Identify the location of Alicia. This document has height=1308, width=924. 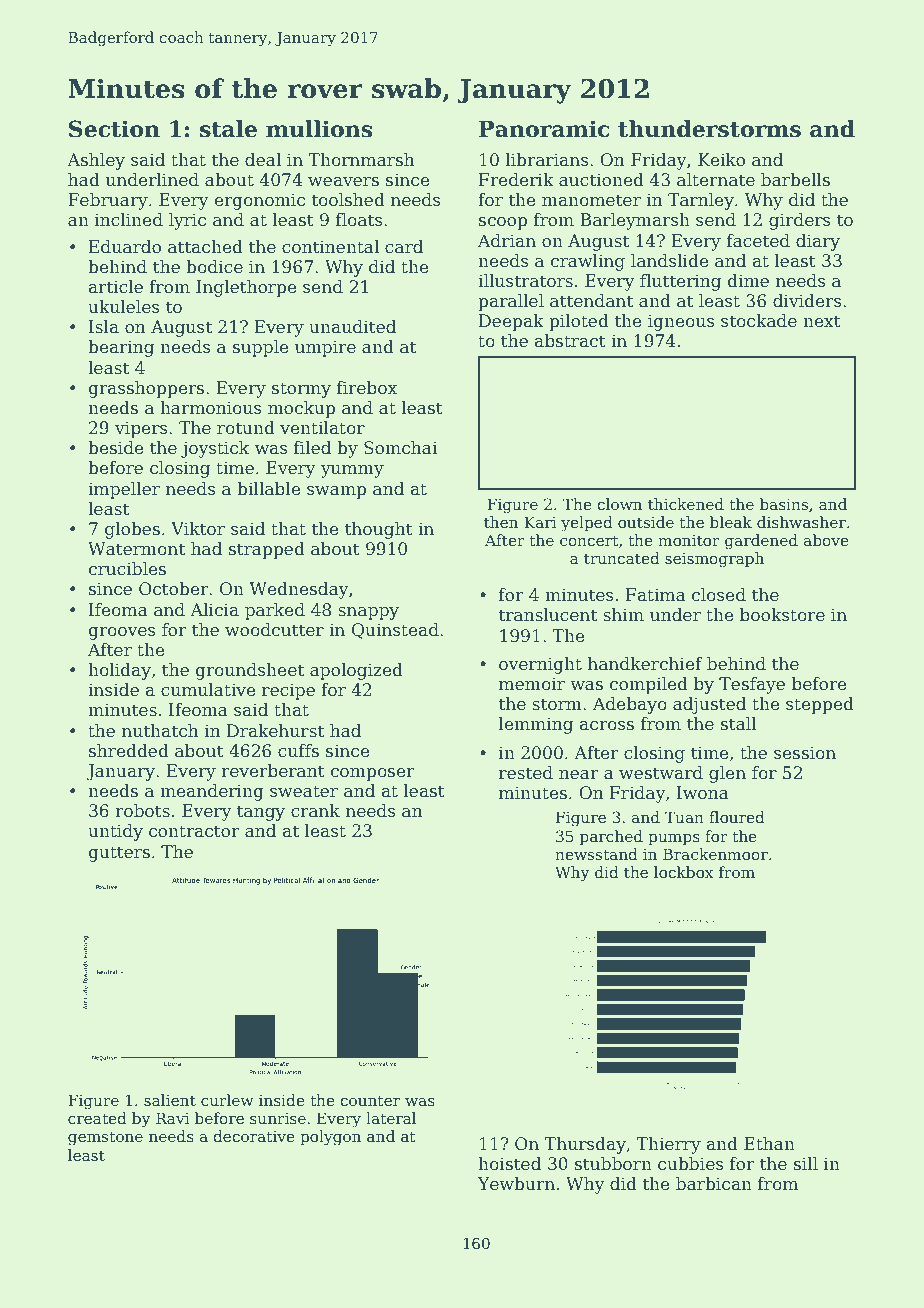
(214, 610).
